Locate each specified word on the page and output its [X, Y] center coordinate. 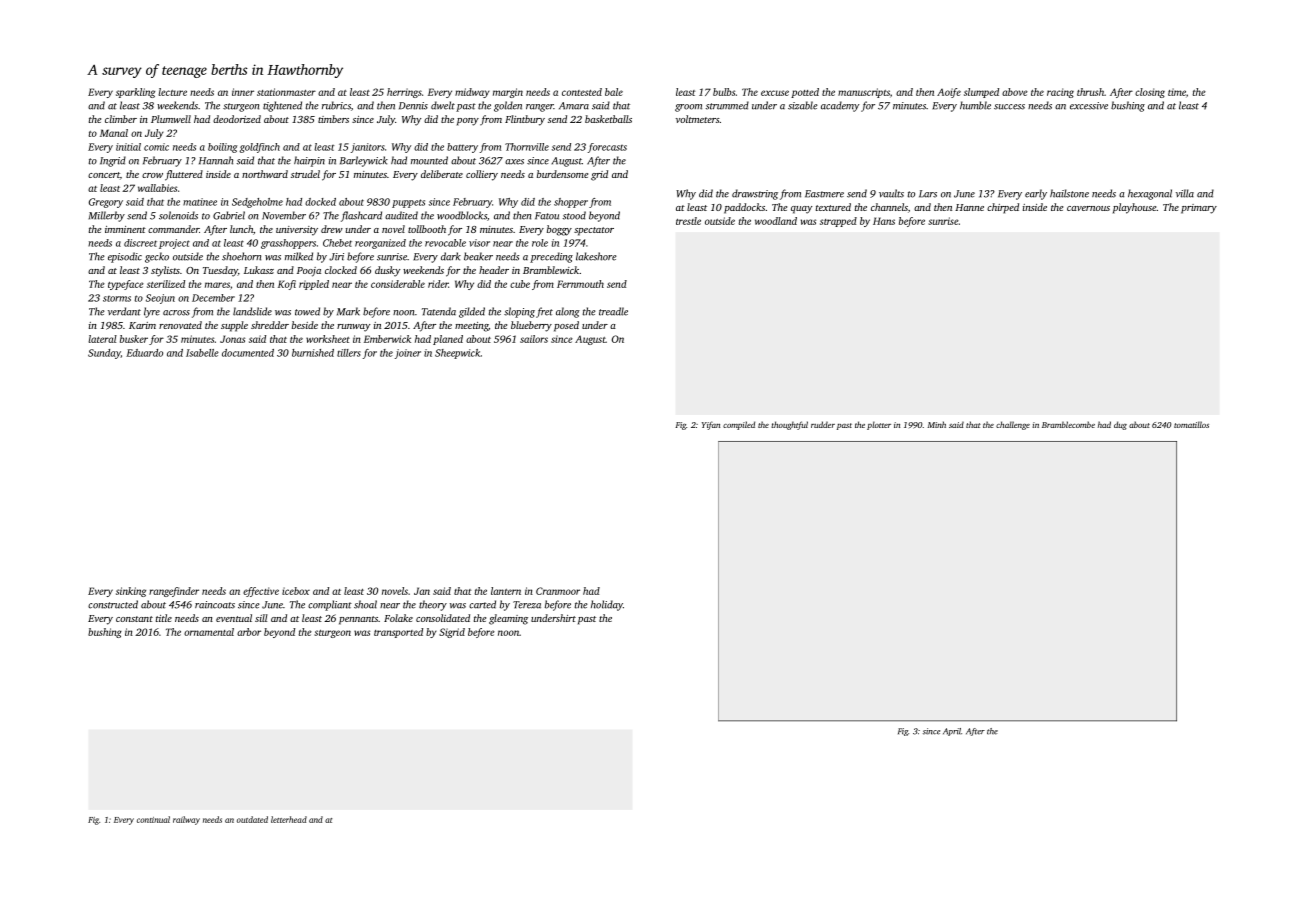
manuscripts [864, 93]
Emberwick [387, 339]
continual [153, 819]
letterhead [289, 819]
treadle [613, 311]
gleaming [508, 619]
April [952, 732]
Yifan [711, 425]
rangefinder [174, 592]
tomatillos [1191, 424]
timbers [333, 119]
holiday [607, 605]
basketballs [608, 119]
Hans [884, 221]
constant [134, 619]
